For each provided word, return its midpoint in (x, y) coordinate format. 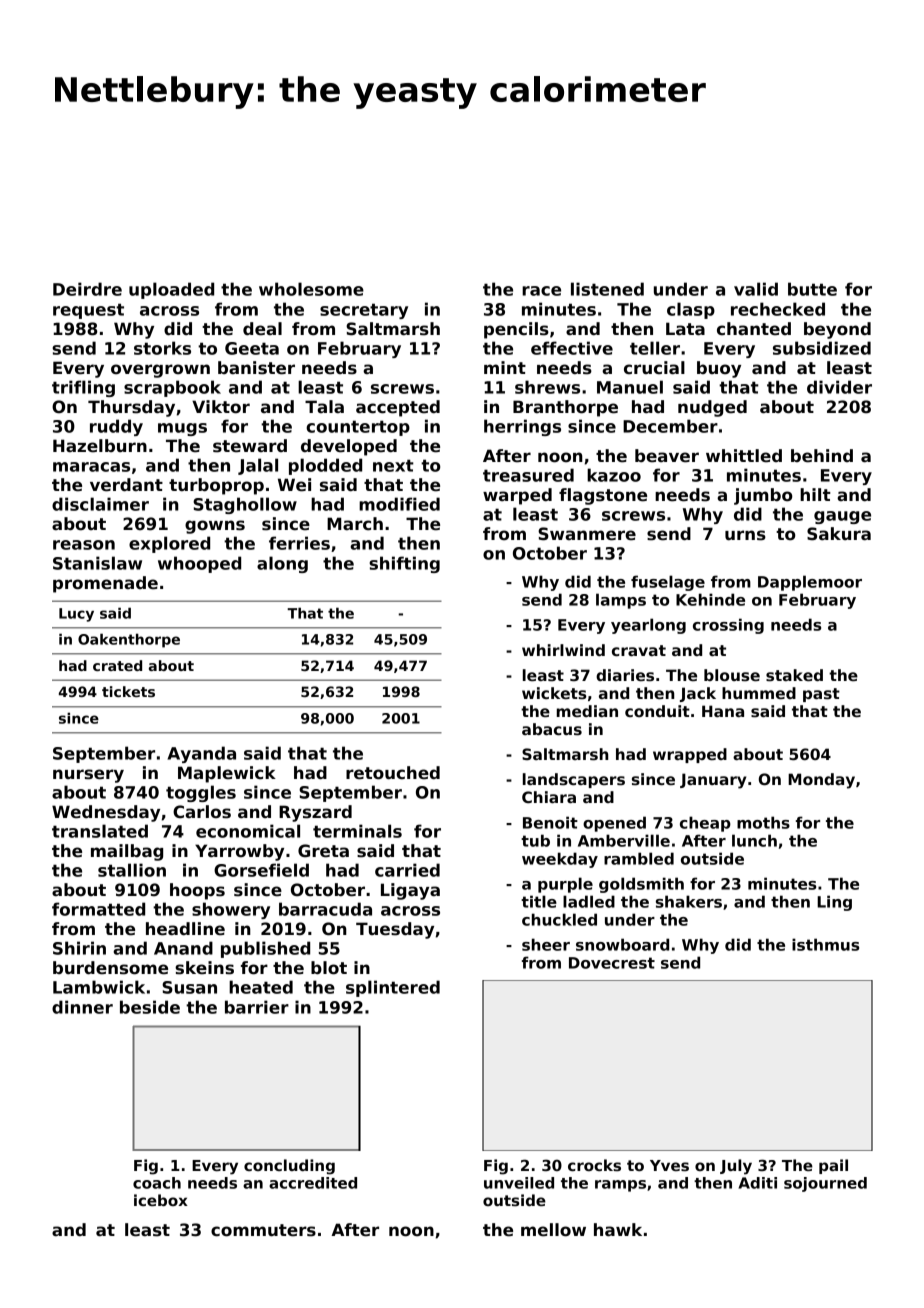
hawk (618, 1230)
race (541, 291)
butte (812, 289)
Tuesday (395, 930)
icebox (161, 1200)
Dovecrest (612, 963)
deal (262, 329)
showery (231, 910)
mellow (553, 1230)
